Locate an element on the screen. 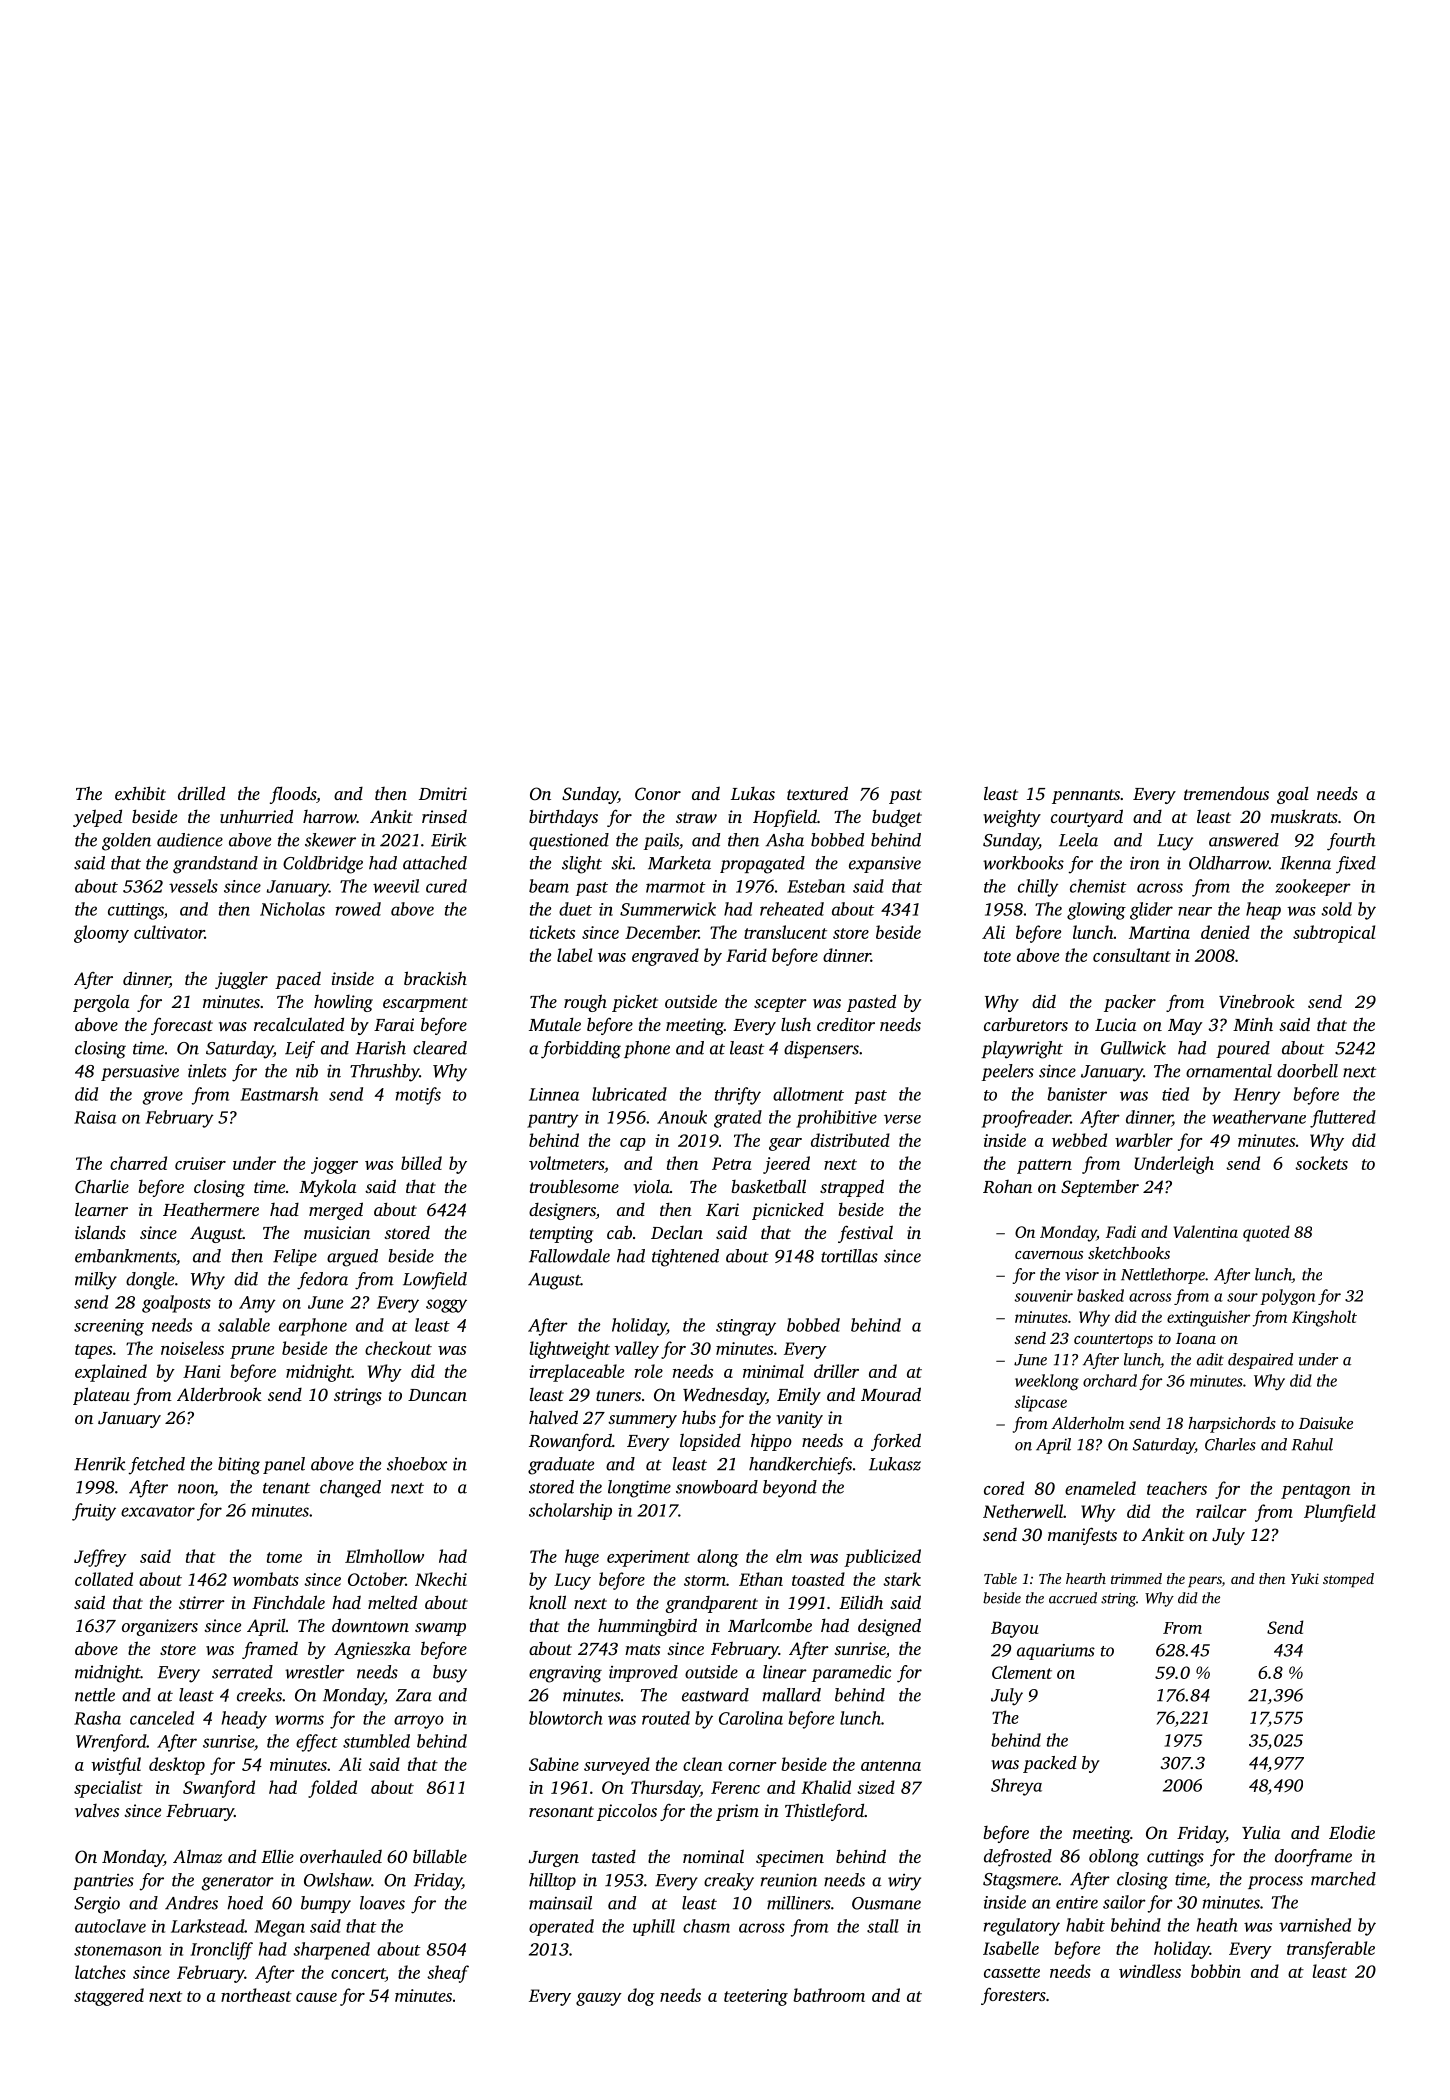 The width and height of the screenshot is (1450, 2100). sockets is located at coordinates (1321, 1163).
